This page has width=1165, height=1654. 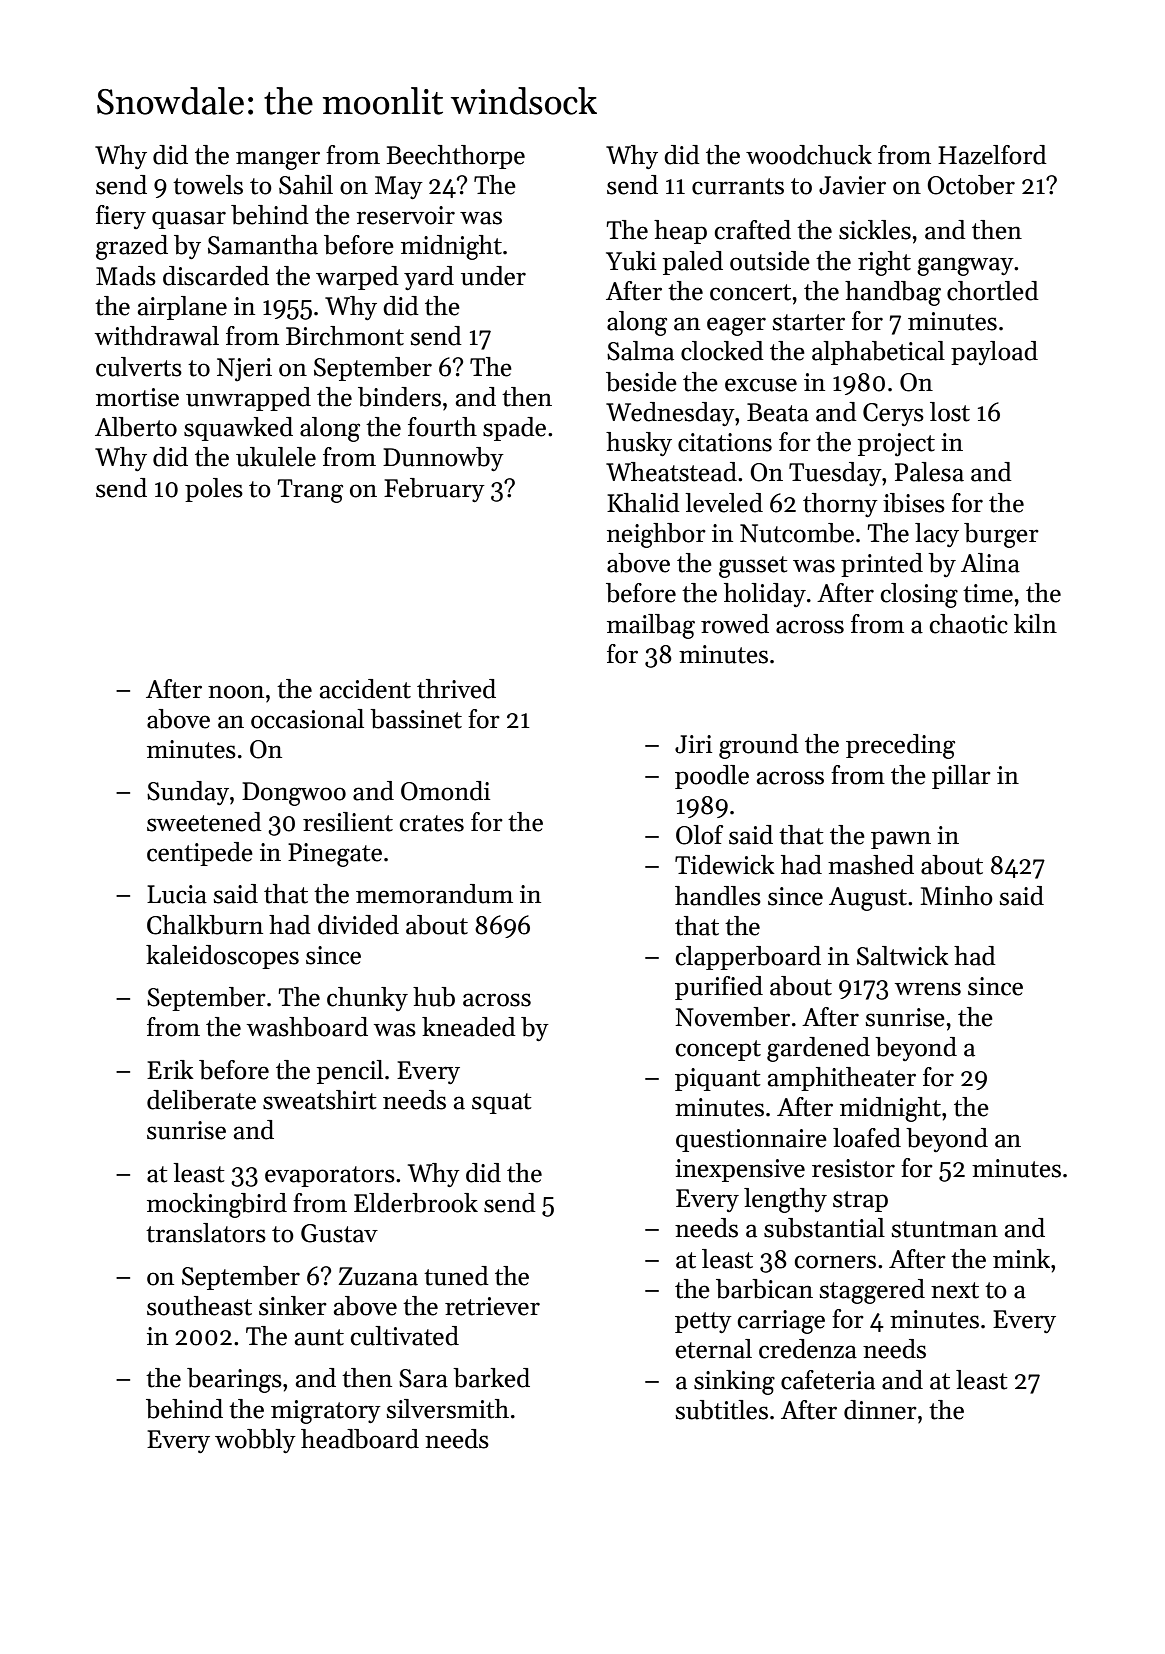 I want to click on subtitles, so click(x=721, y=1410).
